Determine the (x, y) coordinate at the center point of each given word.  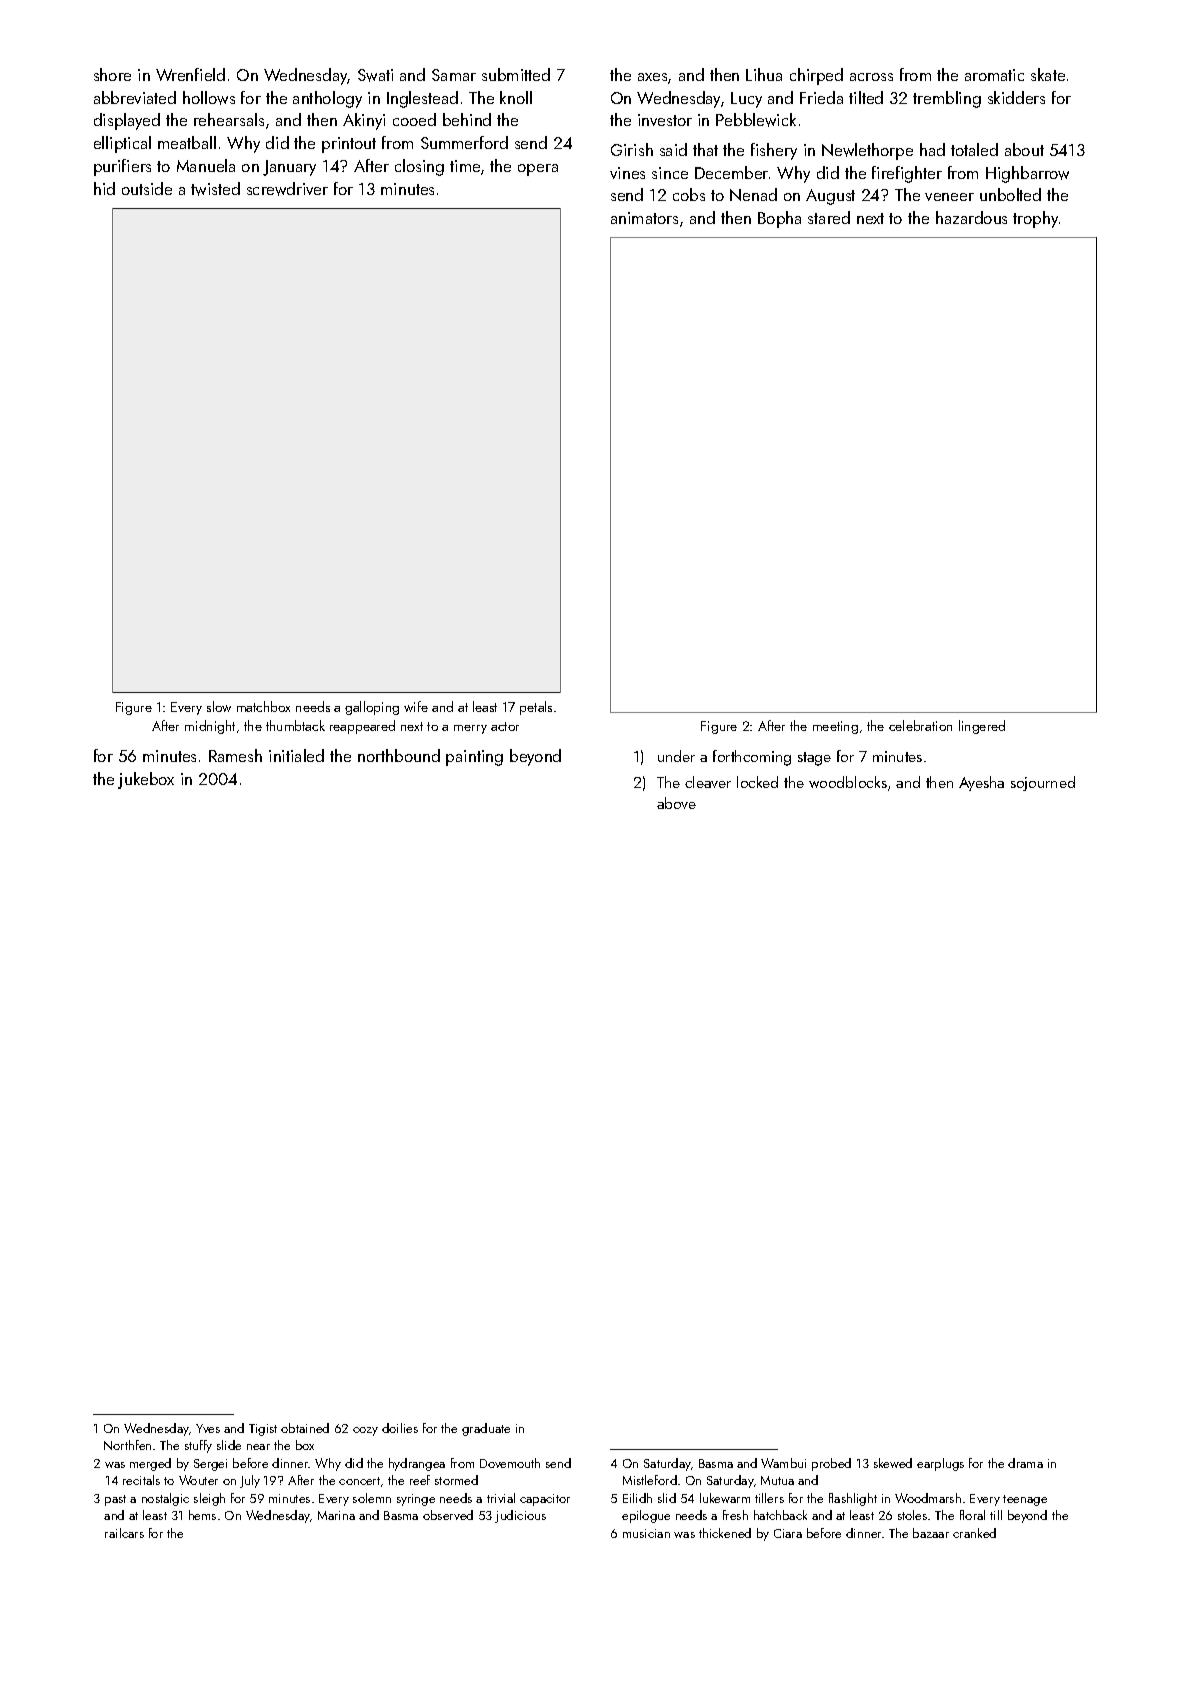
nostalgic (165, 1499)
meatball (187, 142)
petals (536, 708)
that (705, 149)
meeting (835, 727)
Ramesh (235, 755)
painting (474, 758)
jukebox (146, 780)
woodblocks (848, 782)
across (871, 77)
